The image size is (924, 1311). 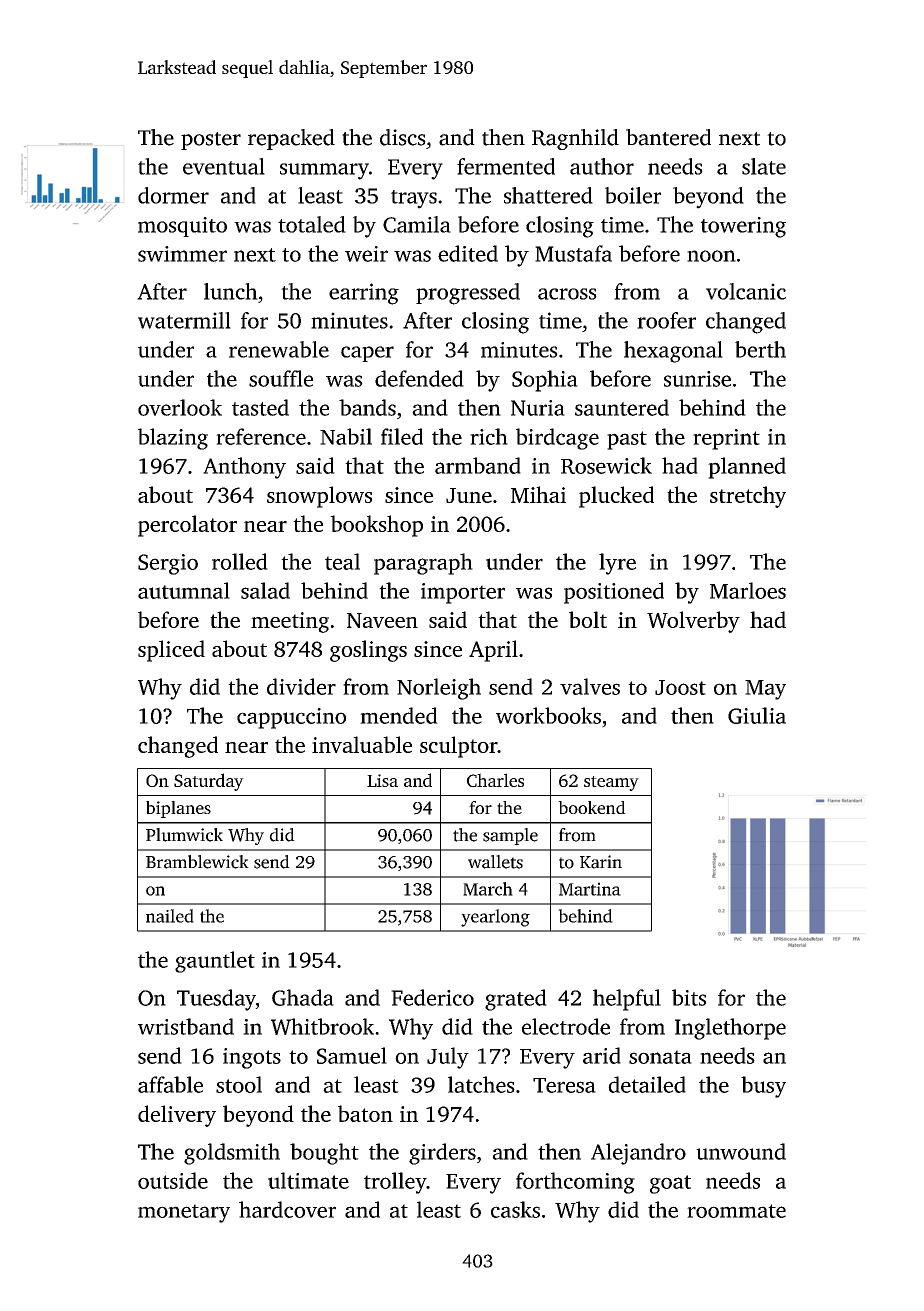 I want to click on monetary, so click(x=184, y=1213).
